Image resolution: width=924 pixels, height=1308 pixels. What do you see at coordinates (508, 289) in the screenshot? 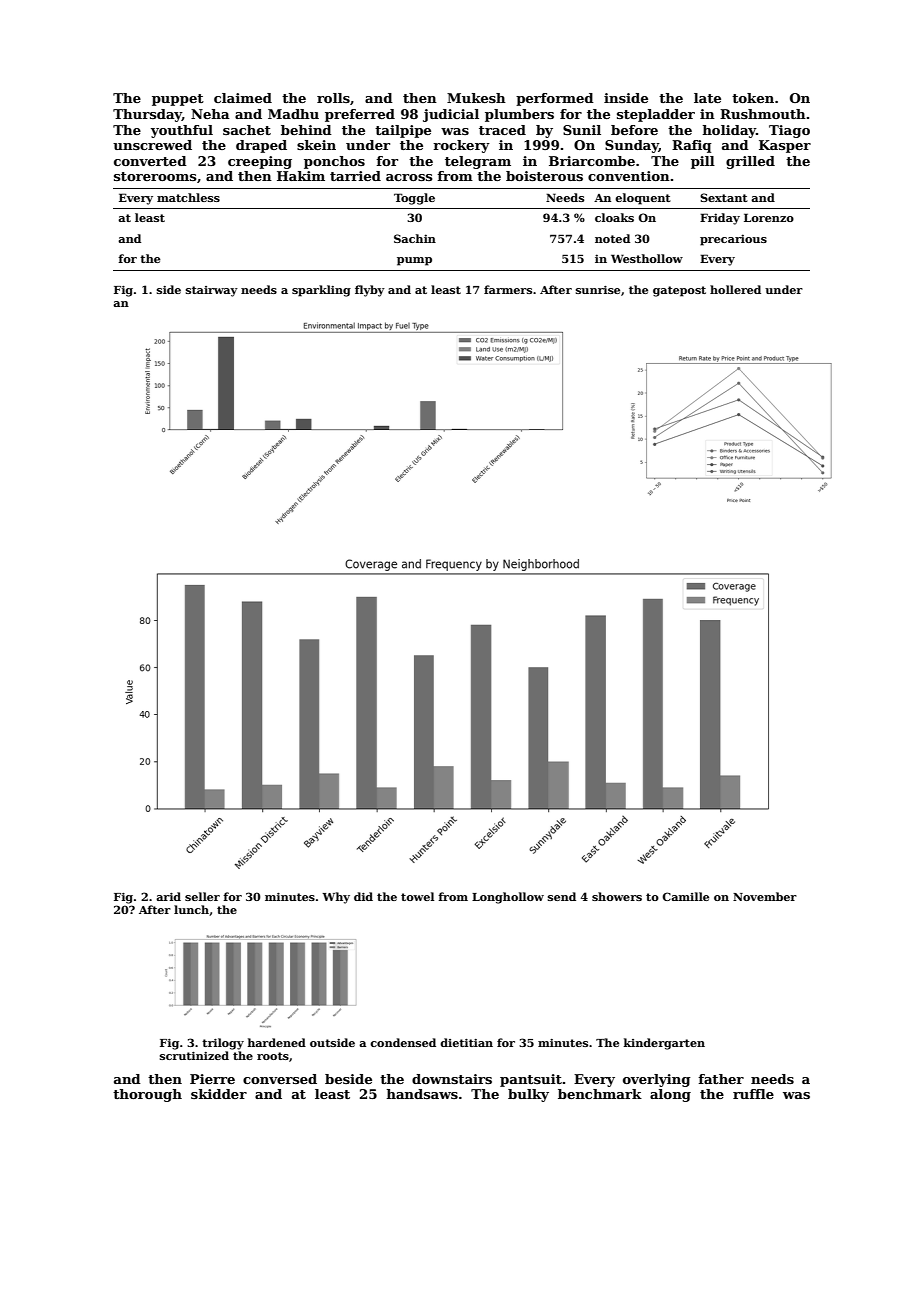
I see `farmers` at bounding box center [508, 289].
